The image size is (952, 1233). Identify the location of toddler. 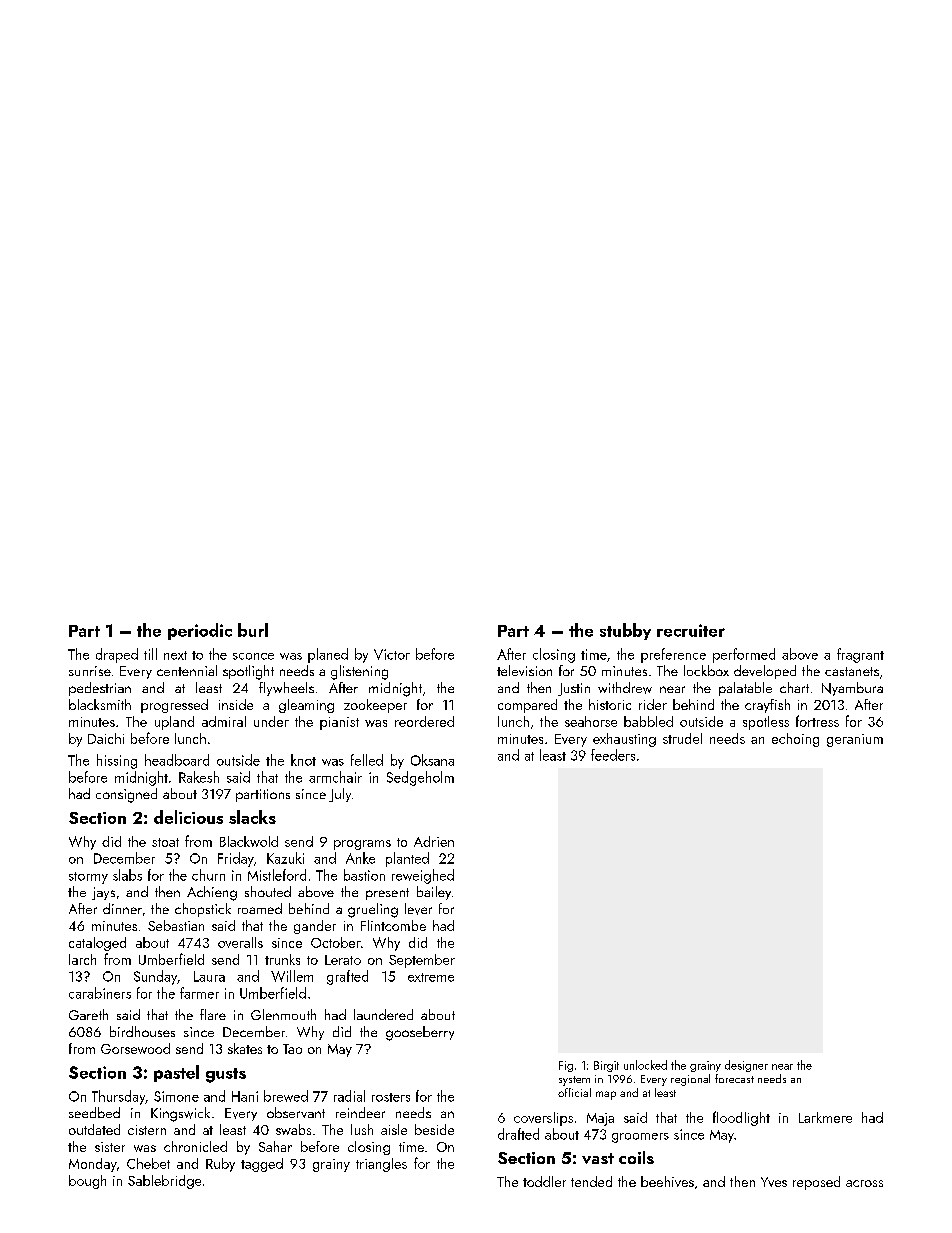
(544, 1181).
